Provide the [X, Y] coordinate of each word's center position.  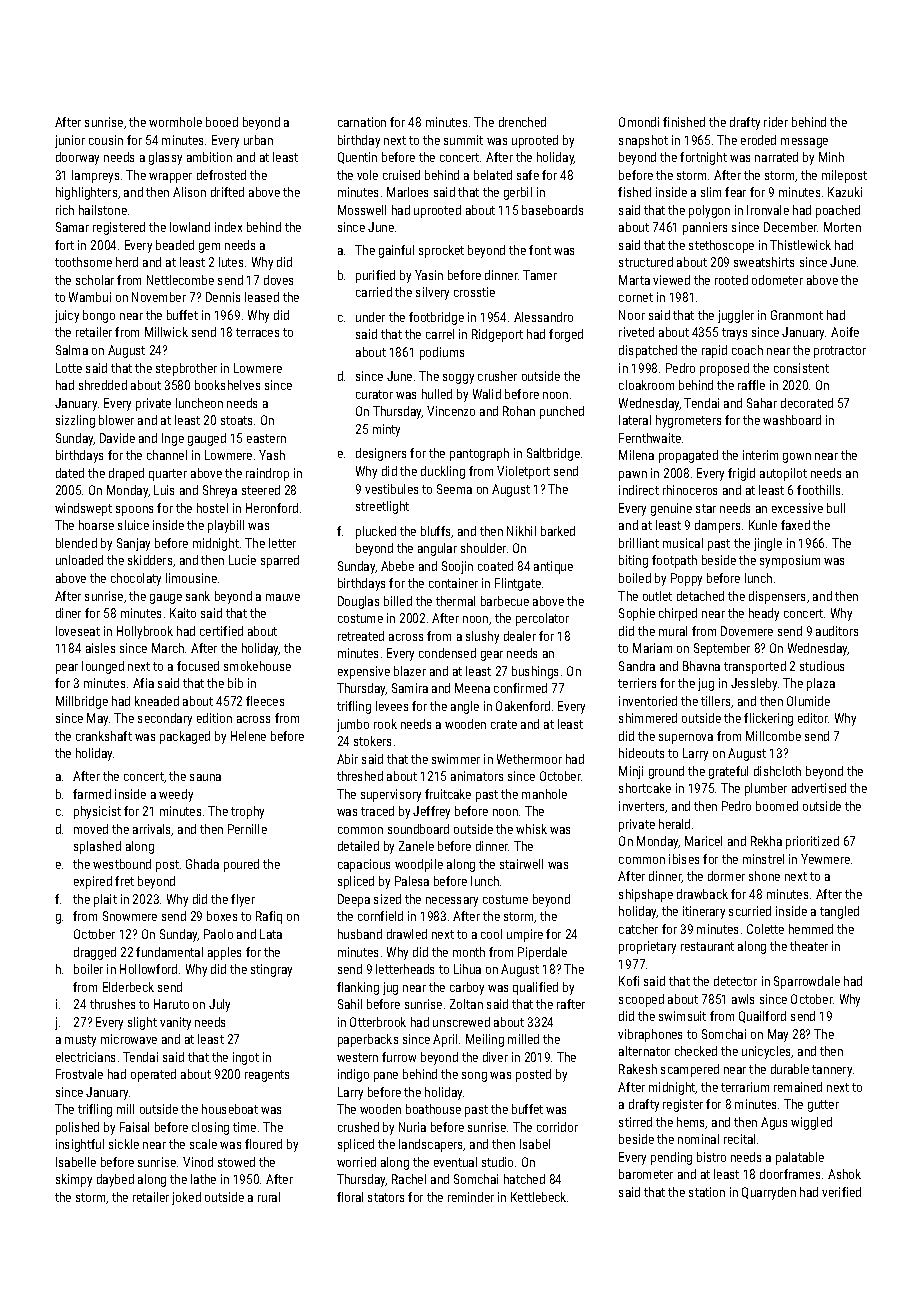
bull [836, 508]
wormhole [175, 122]
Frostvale [79, 1074]
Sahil [350, 1004]
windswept [83, 509]
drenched [522, 122]
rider [776, 122]
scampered [690, 1070]
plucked [376, 532]
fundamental [169, 952]
